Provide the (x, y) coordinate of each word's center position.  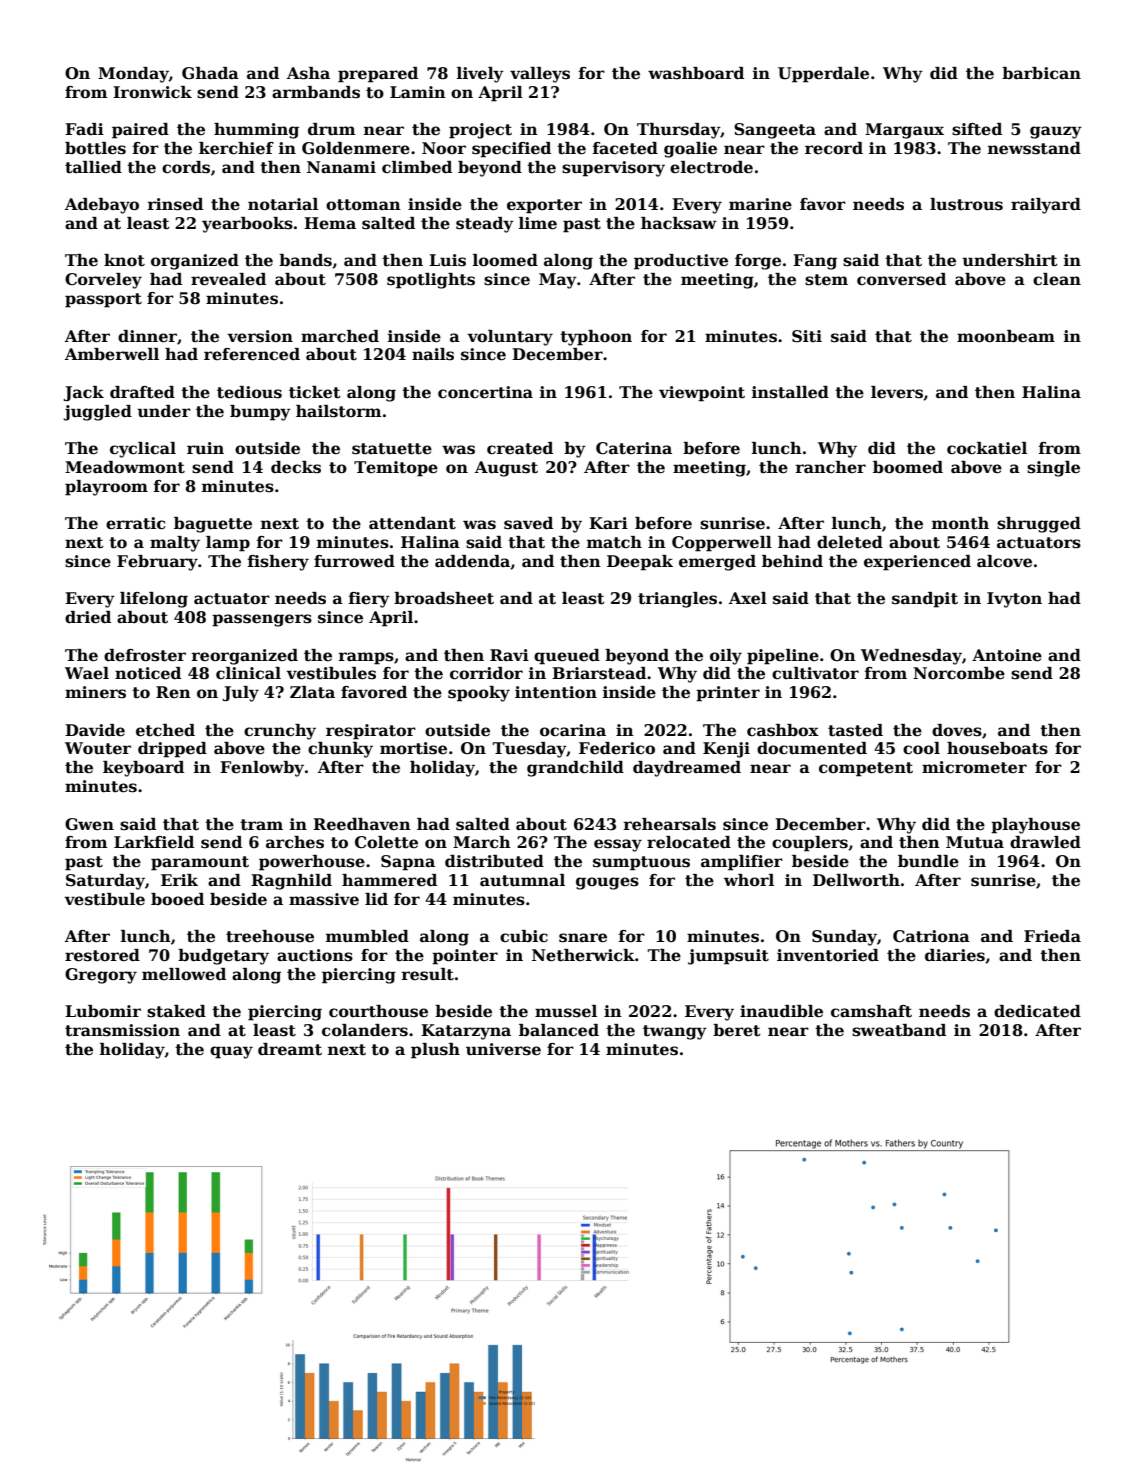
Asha (308, 73)
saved (528, 523)
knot (124, 260)
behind (792, 561)
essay (618, 845)
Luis (447, 260)
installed (790, 392)
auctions (315, 955)
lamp (228, 544)
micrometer (974, 767)
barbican (1041, 73)
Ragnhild (291, 882)
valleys (540, 75)
